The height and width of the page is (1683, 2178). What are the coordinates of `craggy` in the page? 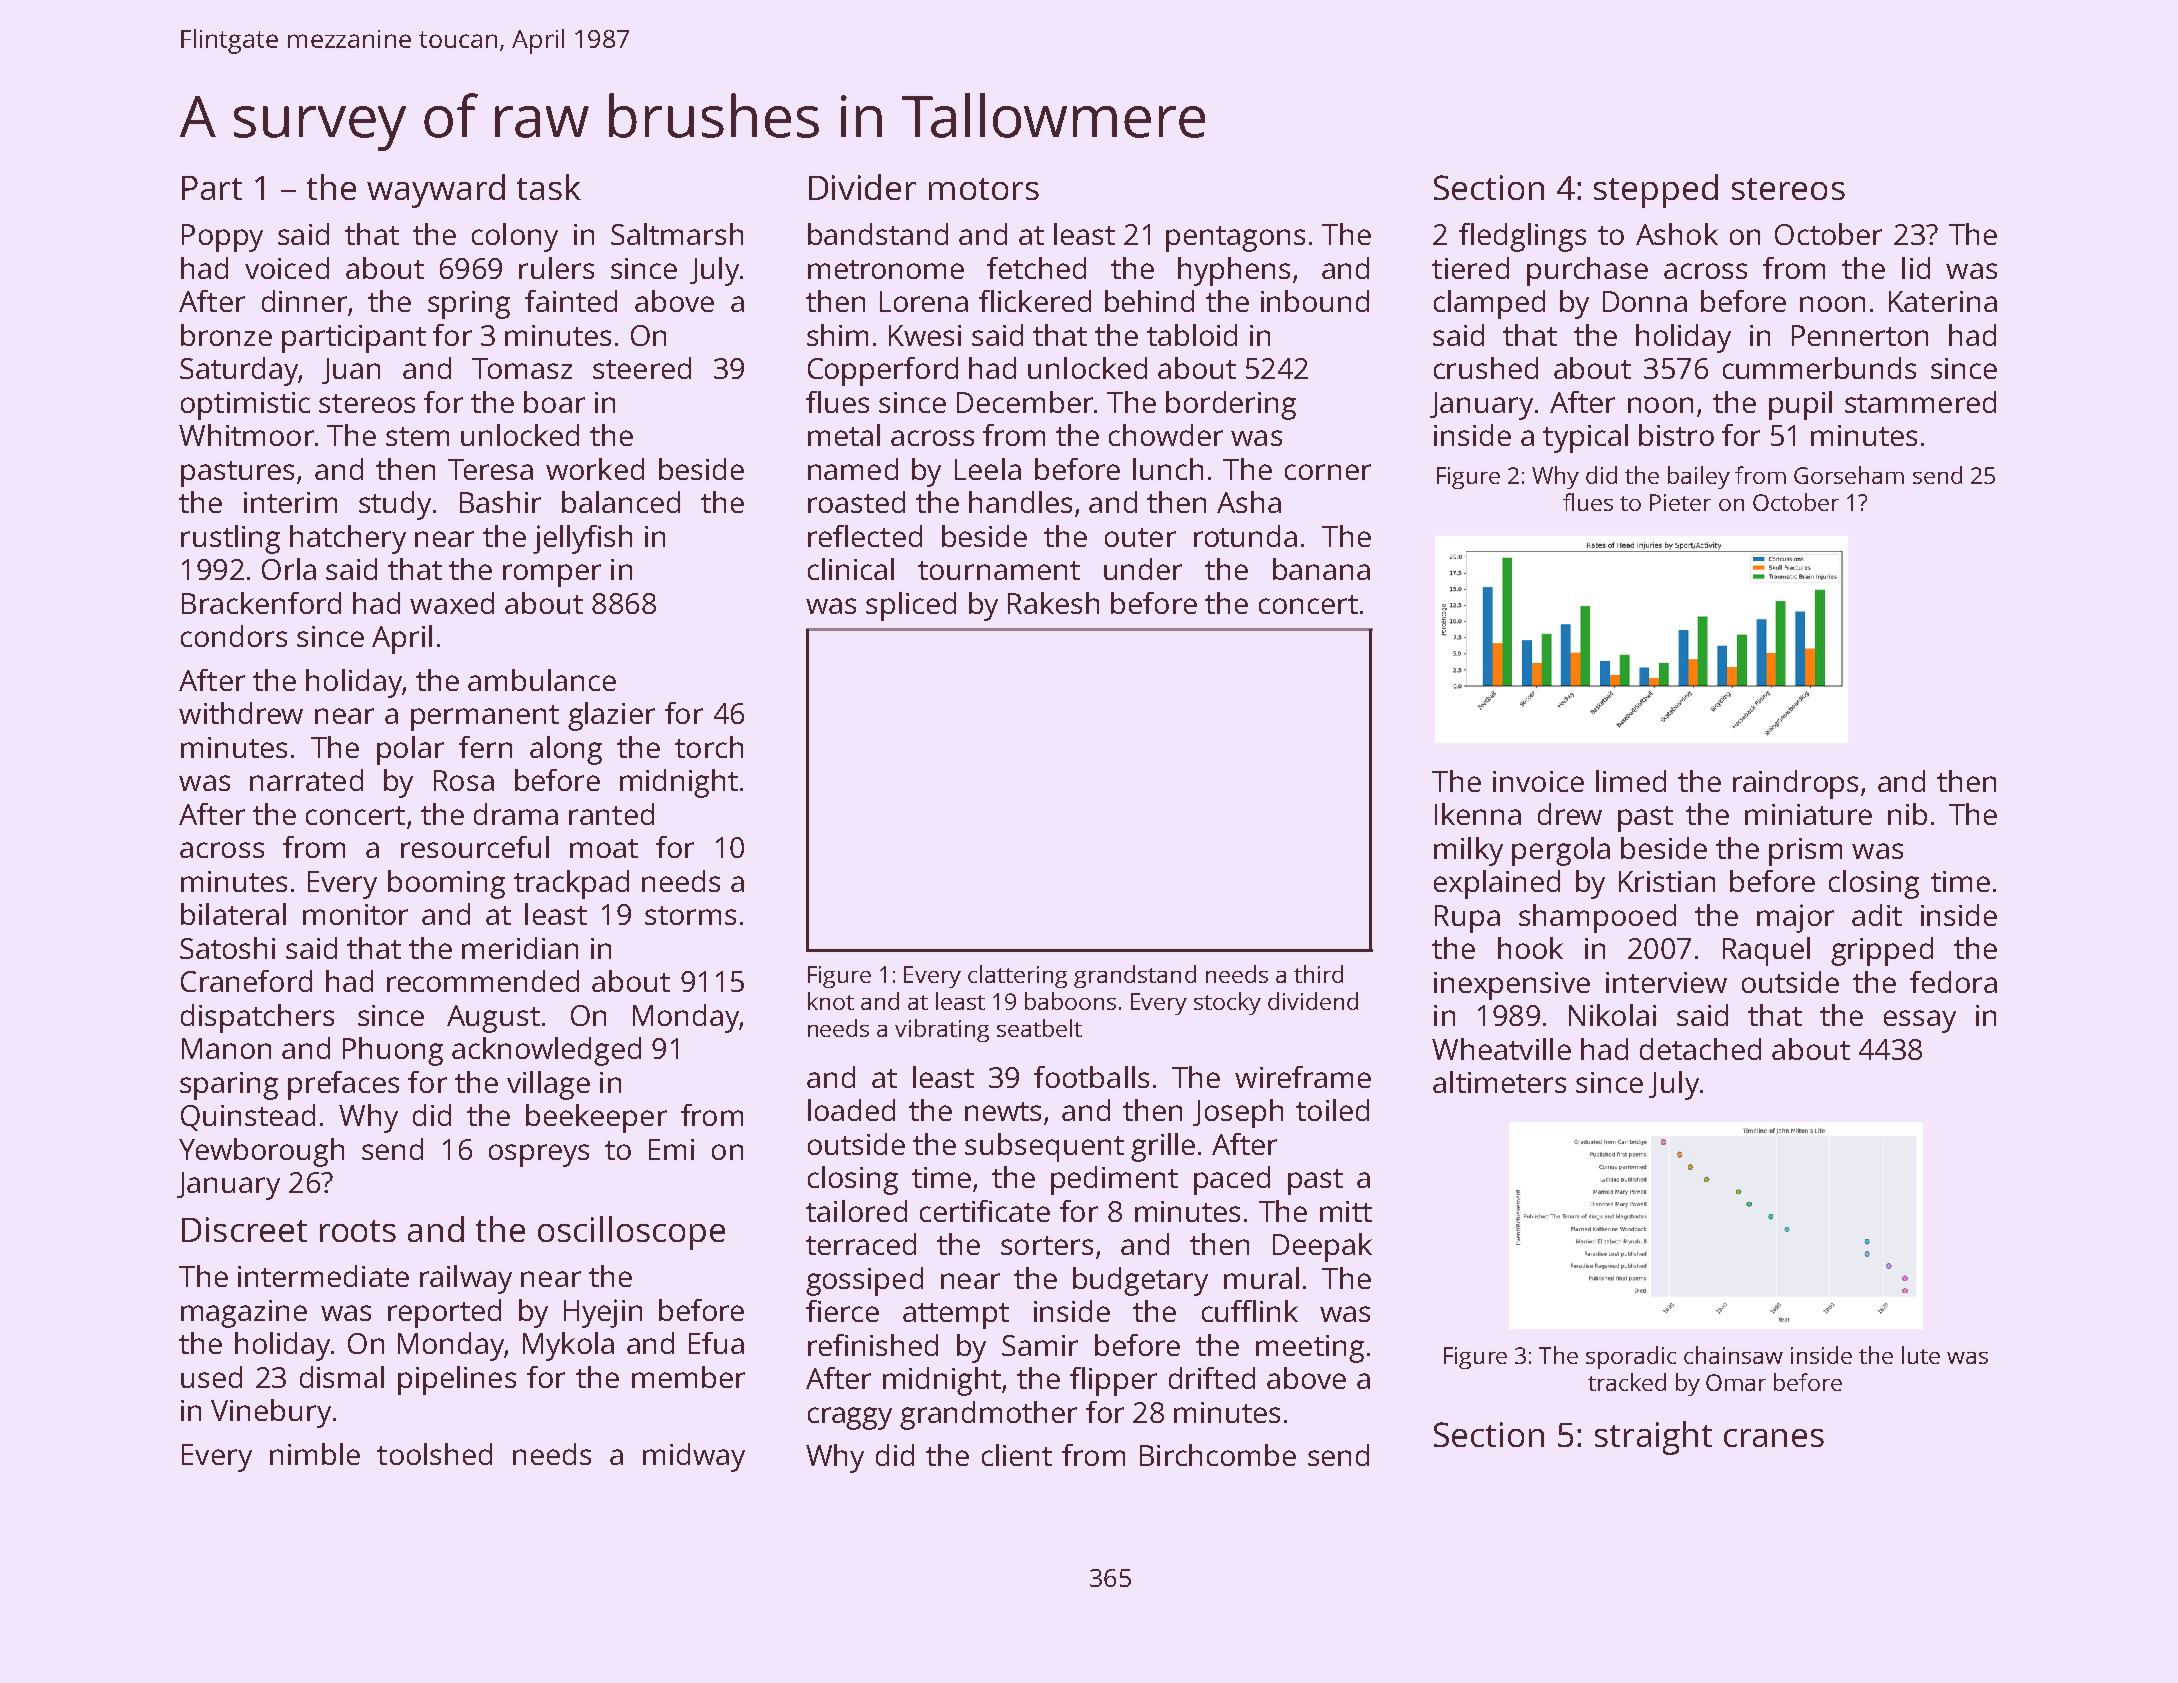 It's located at (850, 1418).
